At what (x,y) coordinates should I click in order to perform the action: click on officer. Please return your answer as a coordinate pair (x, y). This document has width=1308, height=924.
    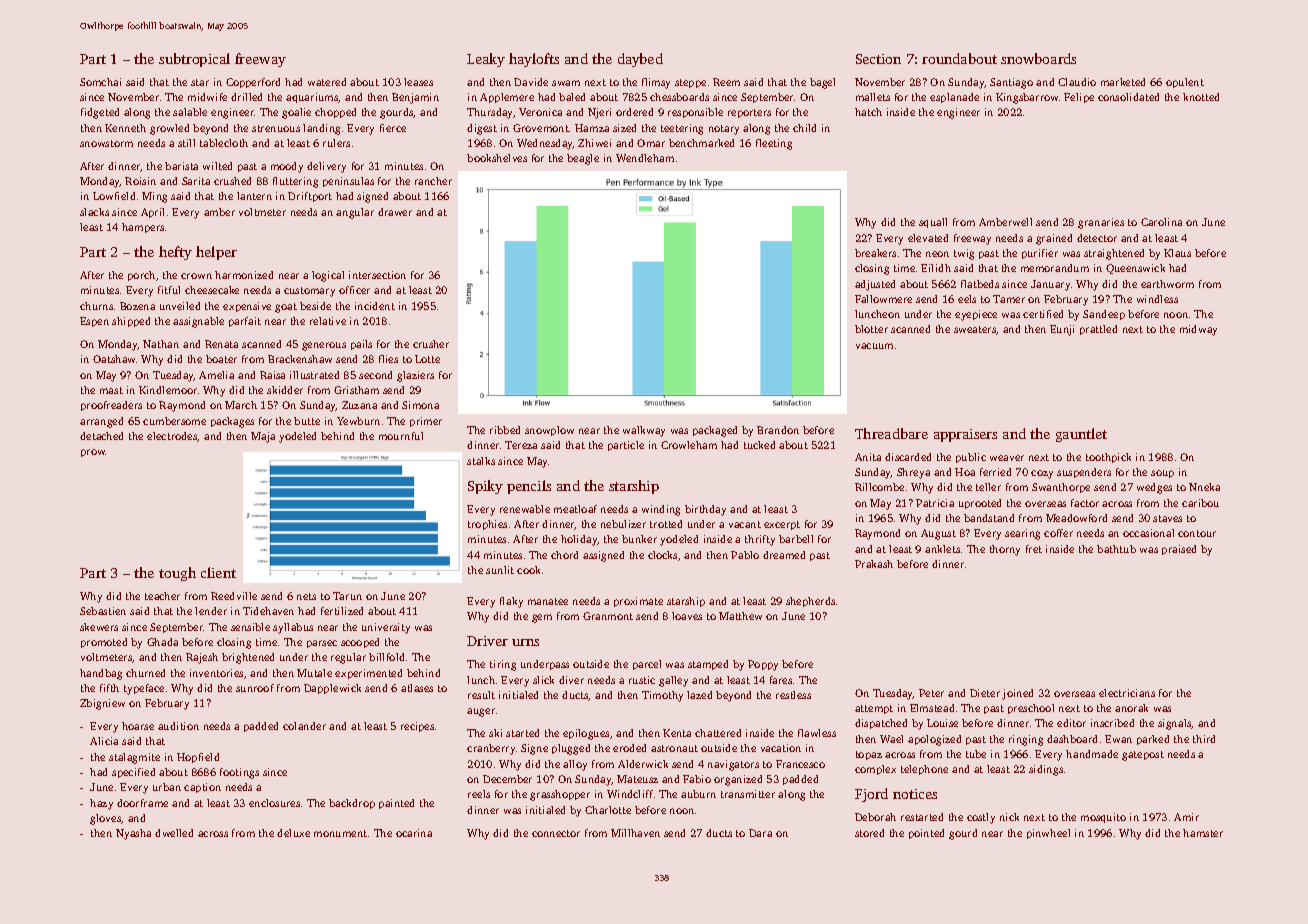
    Looking at the image, I should click on (354, 290).
